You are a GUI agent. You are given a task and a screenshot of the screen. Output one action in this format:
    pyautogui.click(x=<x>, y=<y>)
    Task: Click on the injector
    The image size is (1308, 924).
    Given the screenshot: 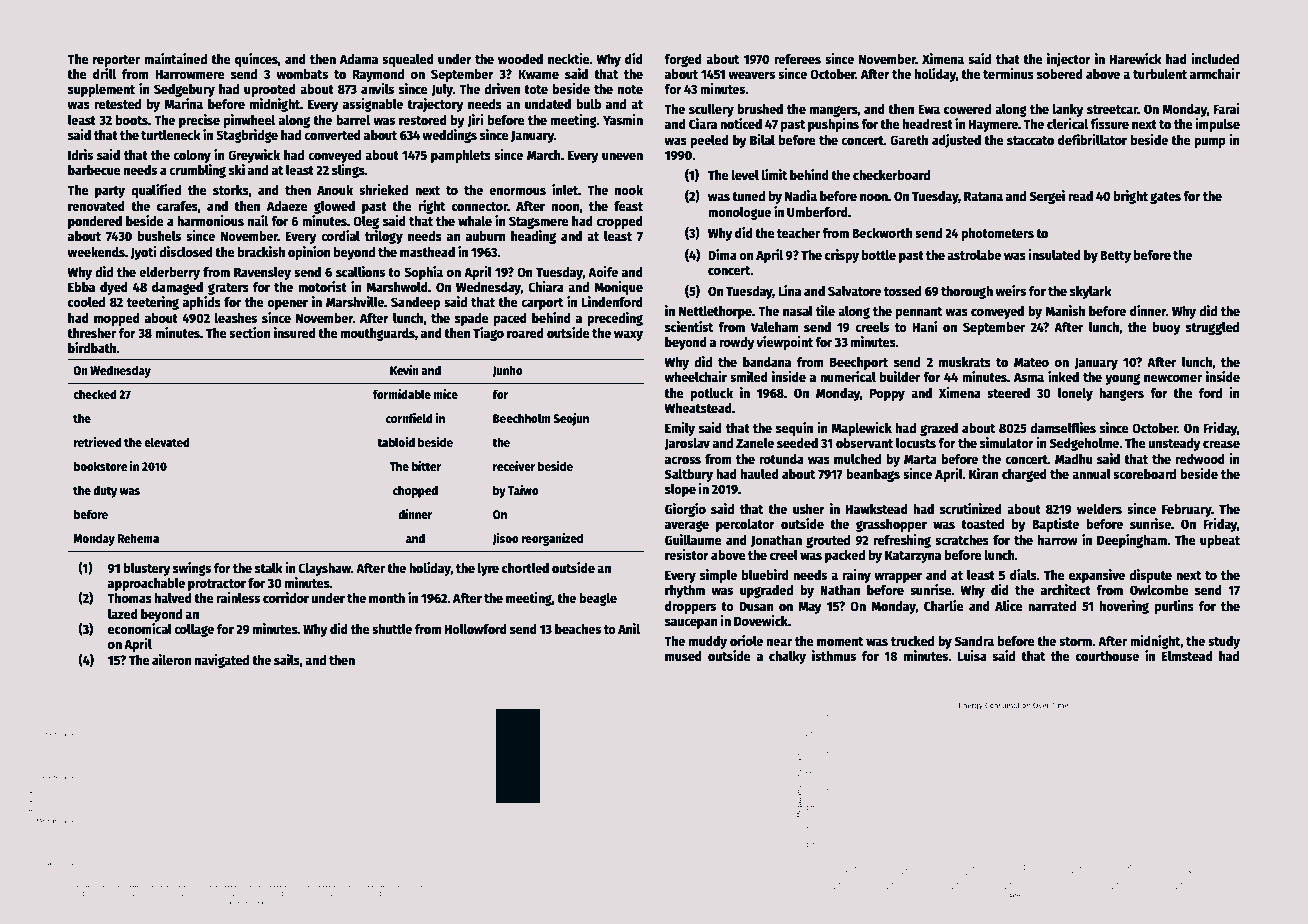 What is the action you would take?
    pyautogui.click(x=1069, y=60)
